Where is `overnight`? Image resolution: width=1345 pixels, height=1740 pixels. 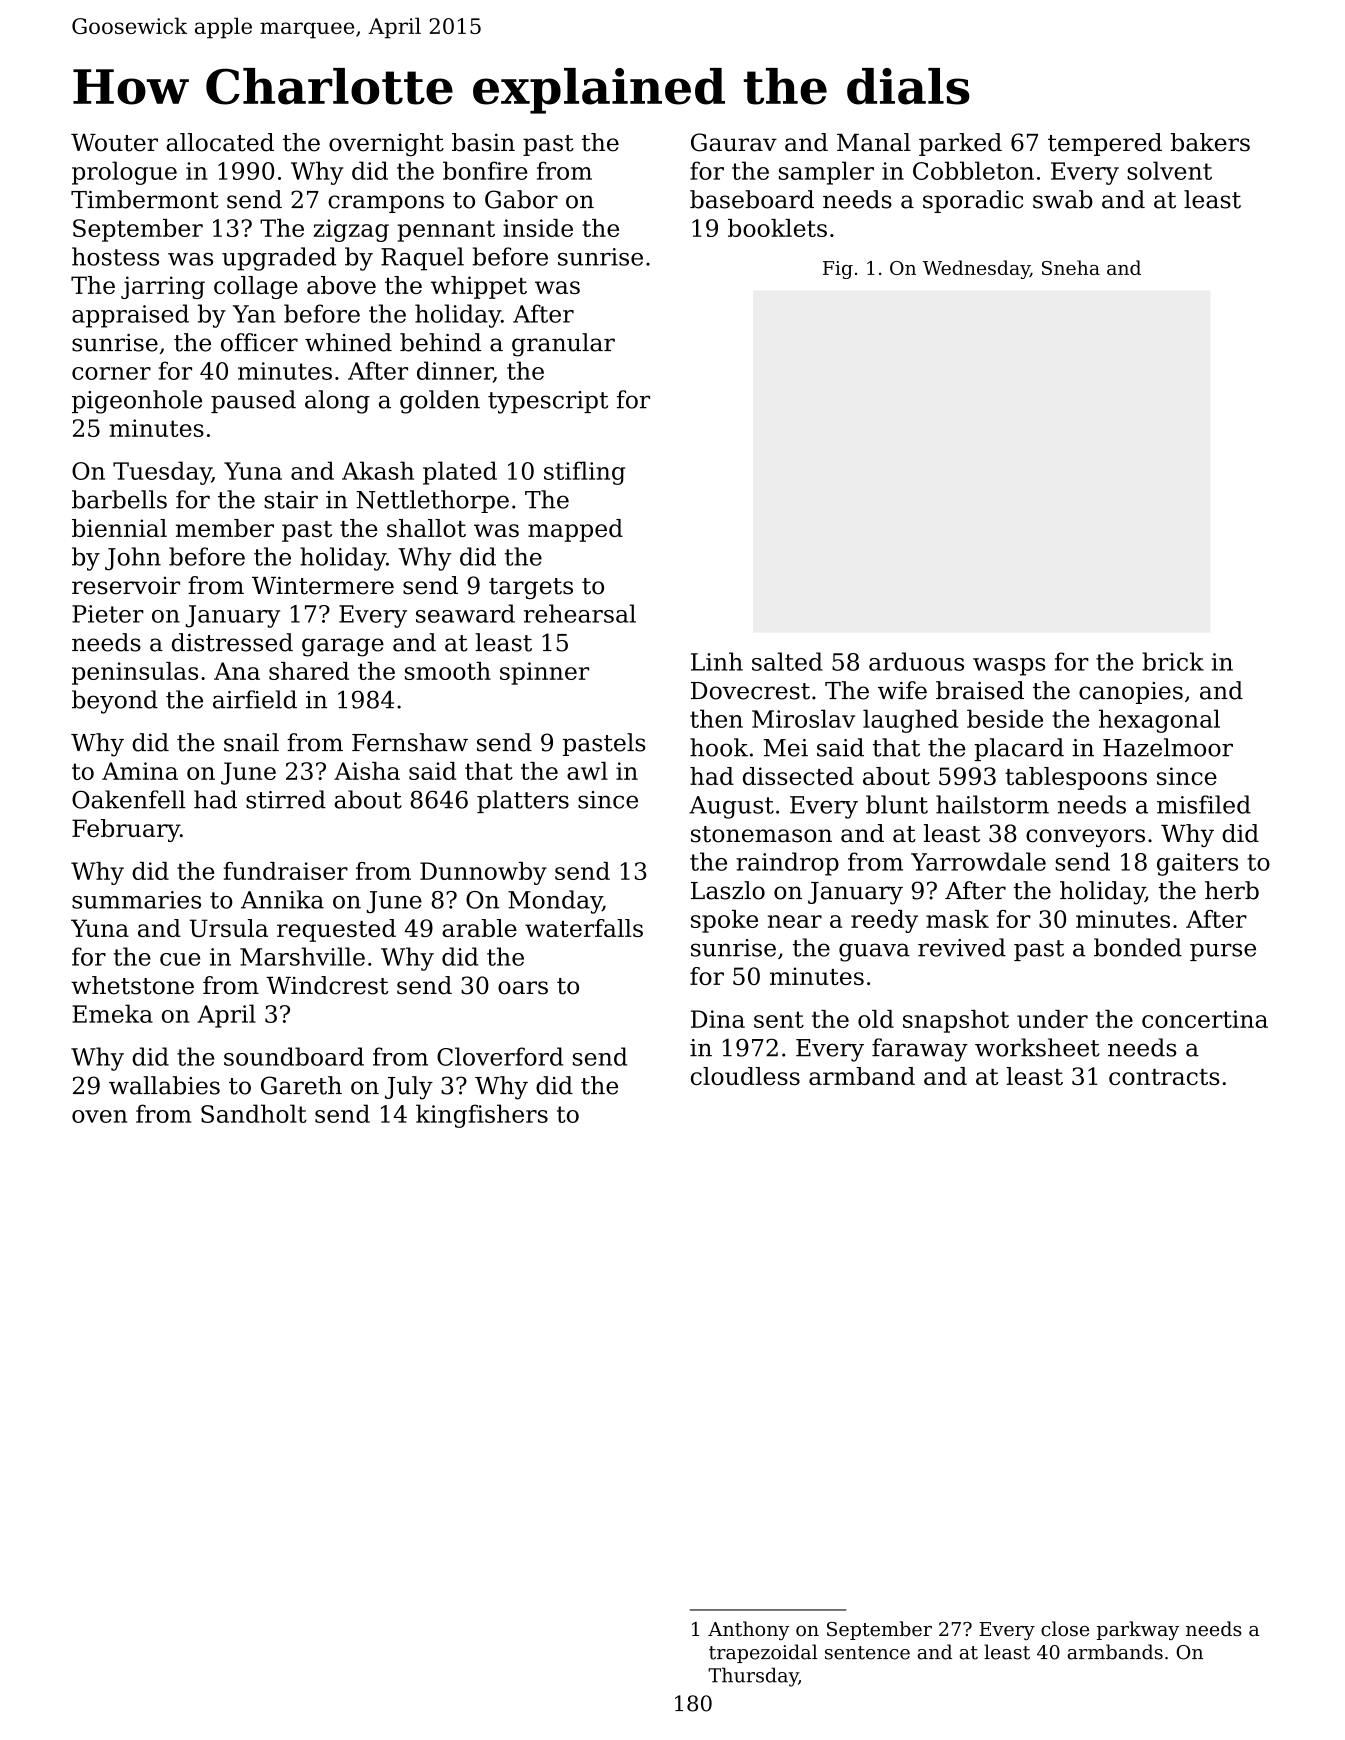
overnight is located at coordinates (386, 144).
